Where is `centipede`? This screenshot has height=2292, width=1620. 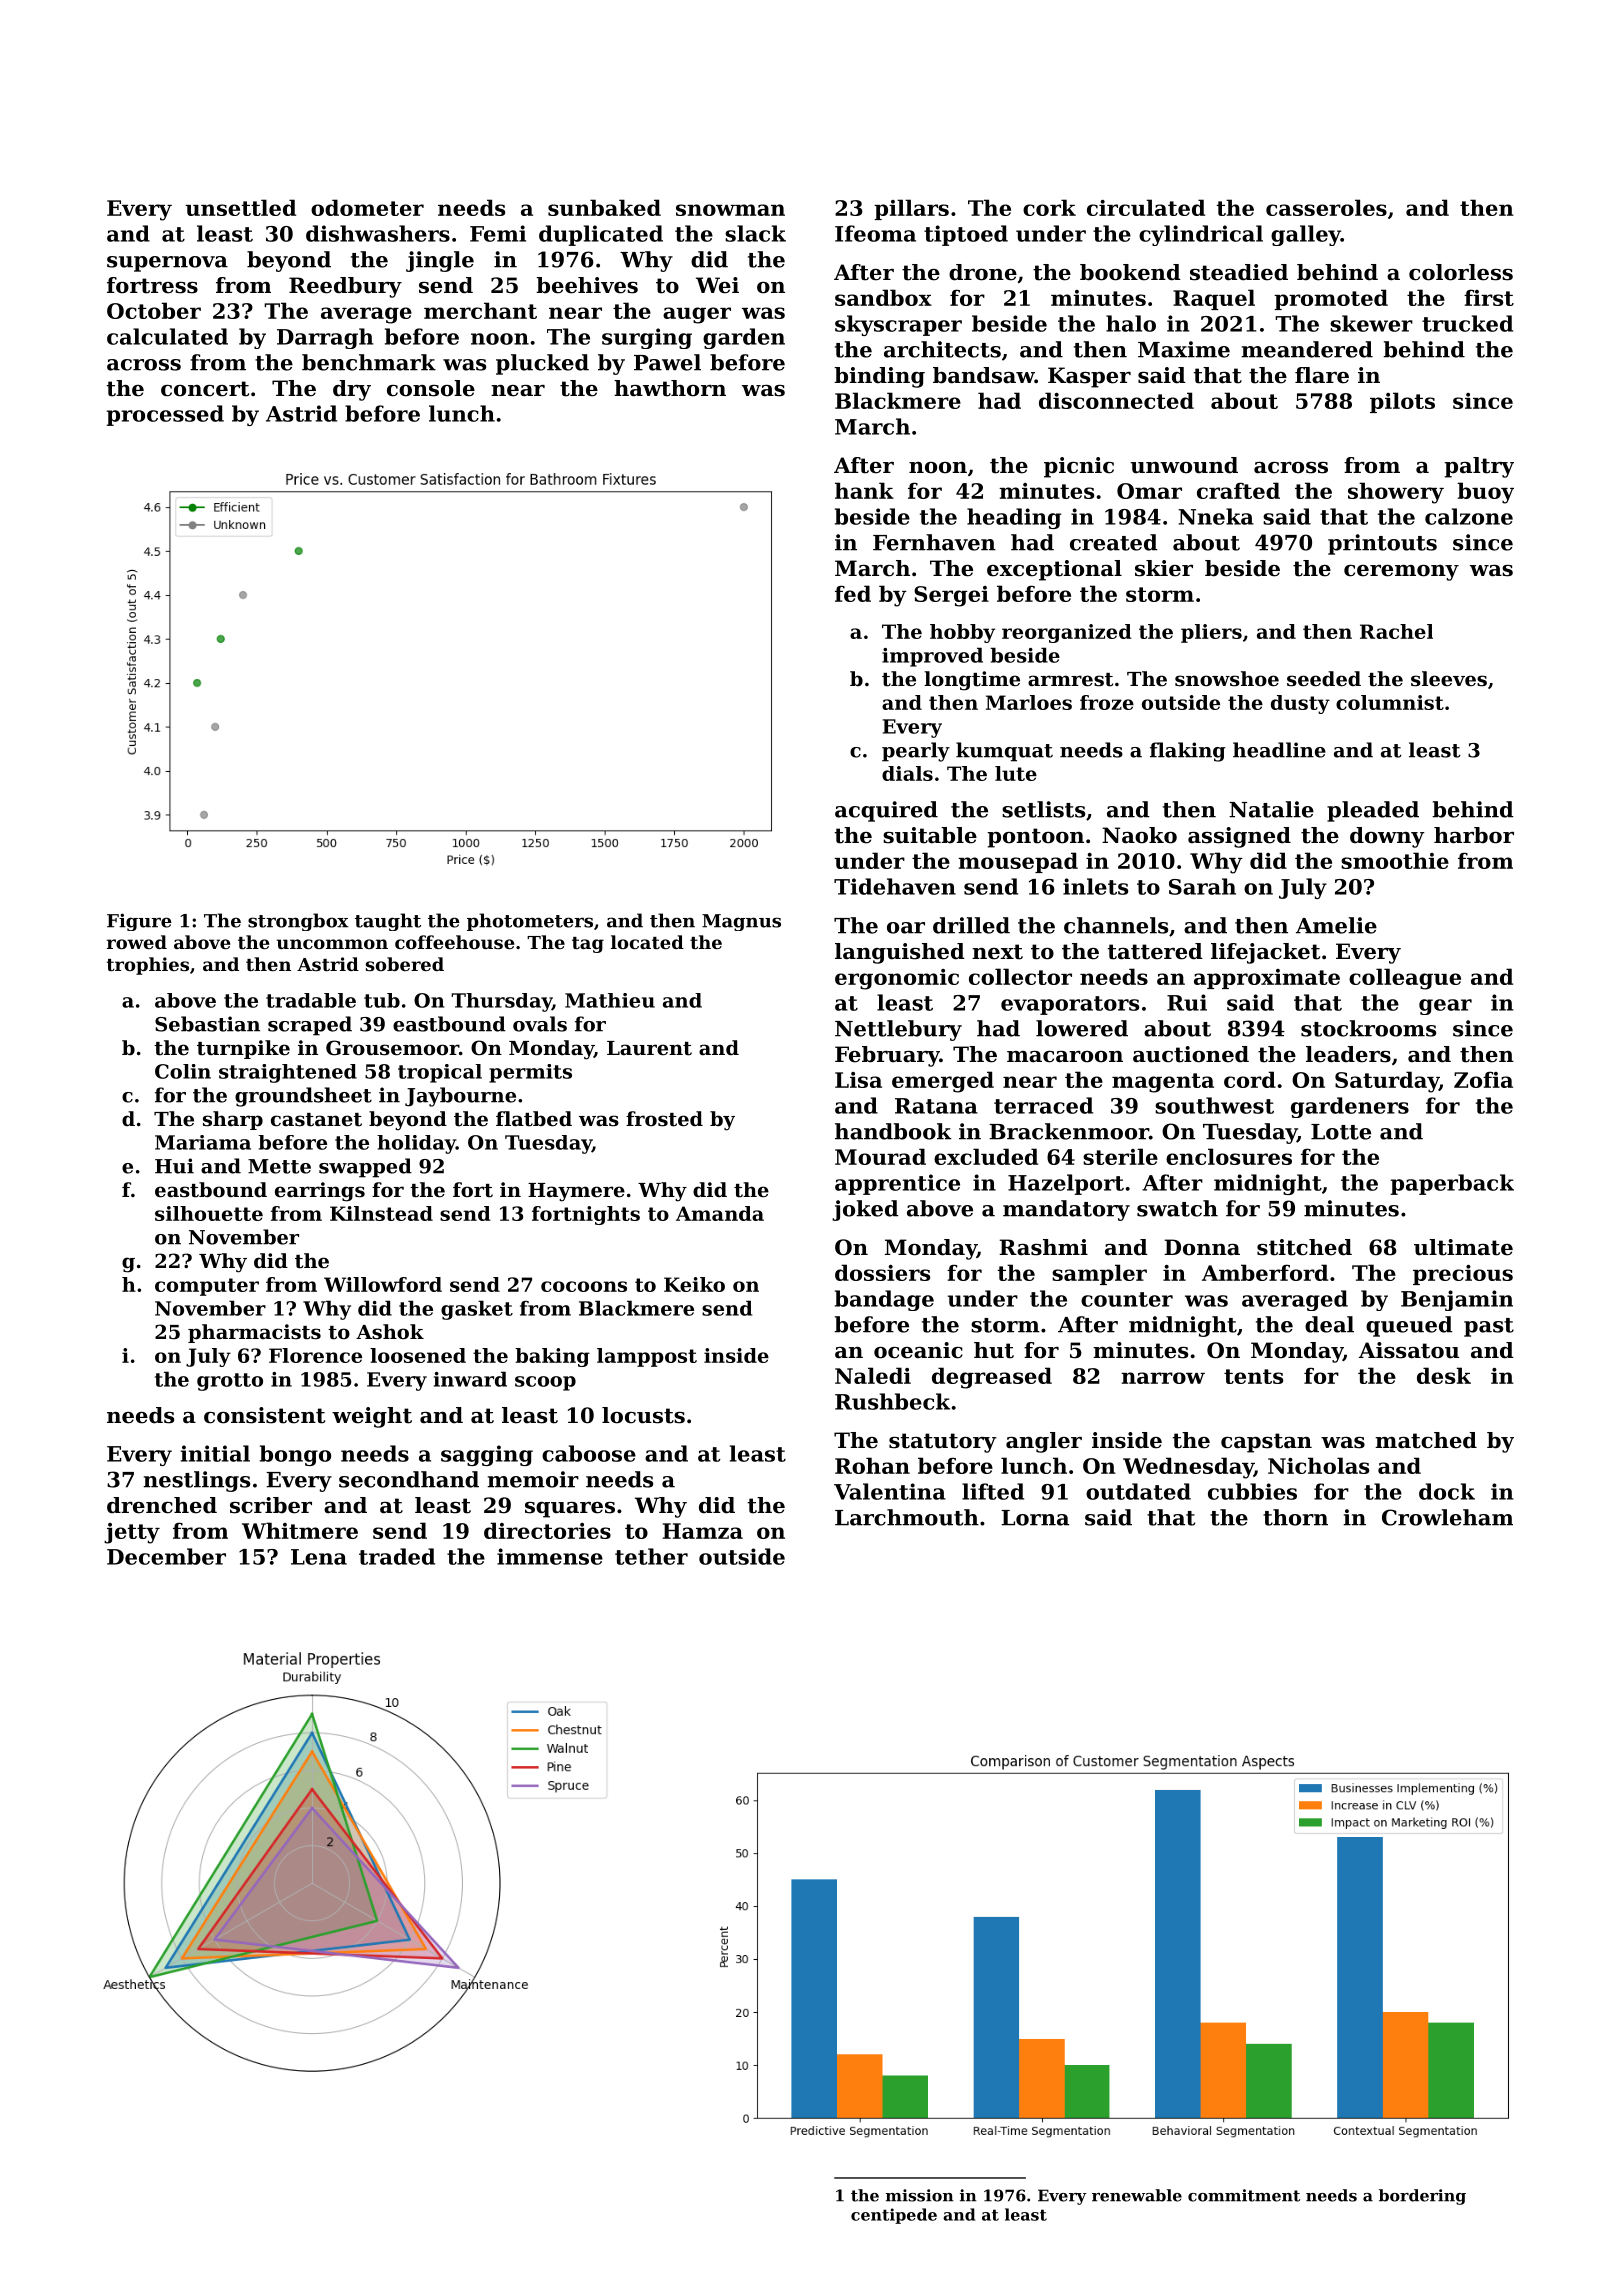
centipede is located at coordinates (894, 2216).
